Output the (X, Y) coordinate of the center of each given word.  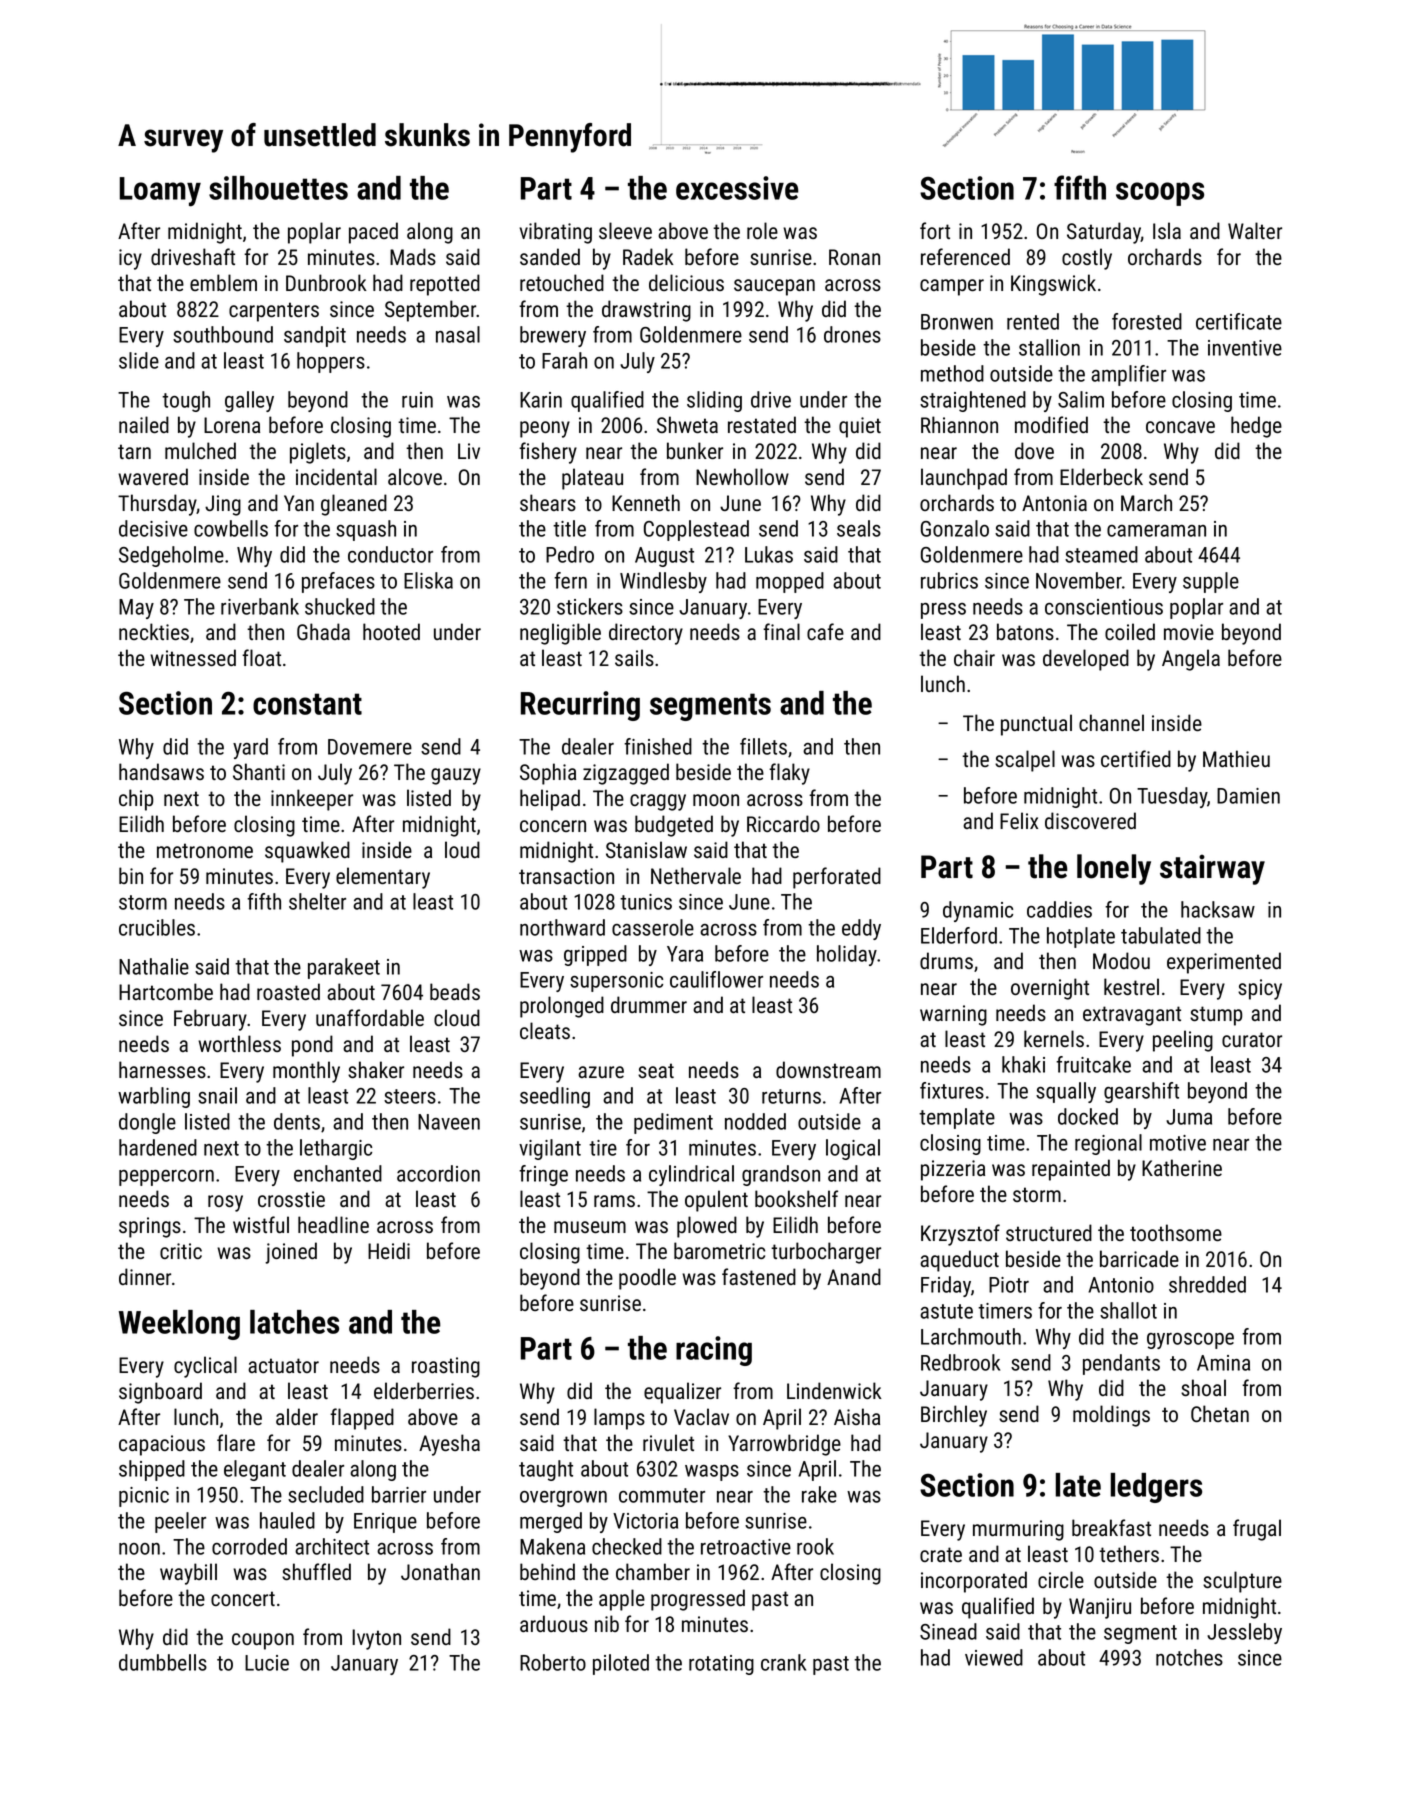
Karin (541, 400)
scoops (1160, 194)
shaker (376, 1069)
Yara (685, 954)
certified (1136, 758)
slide (139, 360)
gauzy (456, 776)
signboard (160, 1393)
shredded (1207, 1284)
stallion (1049, 347)
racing (714, 1351)
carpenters (274, 312)
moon (716, 800)
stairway (1212, 869)
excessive (737, 188)
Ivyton (376, 1639)
